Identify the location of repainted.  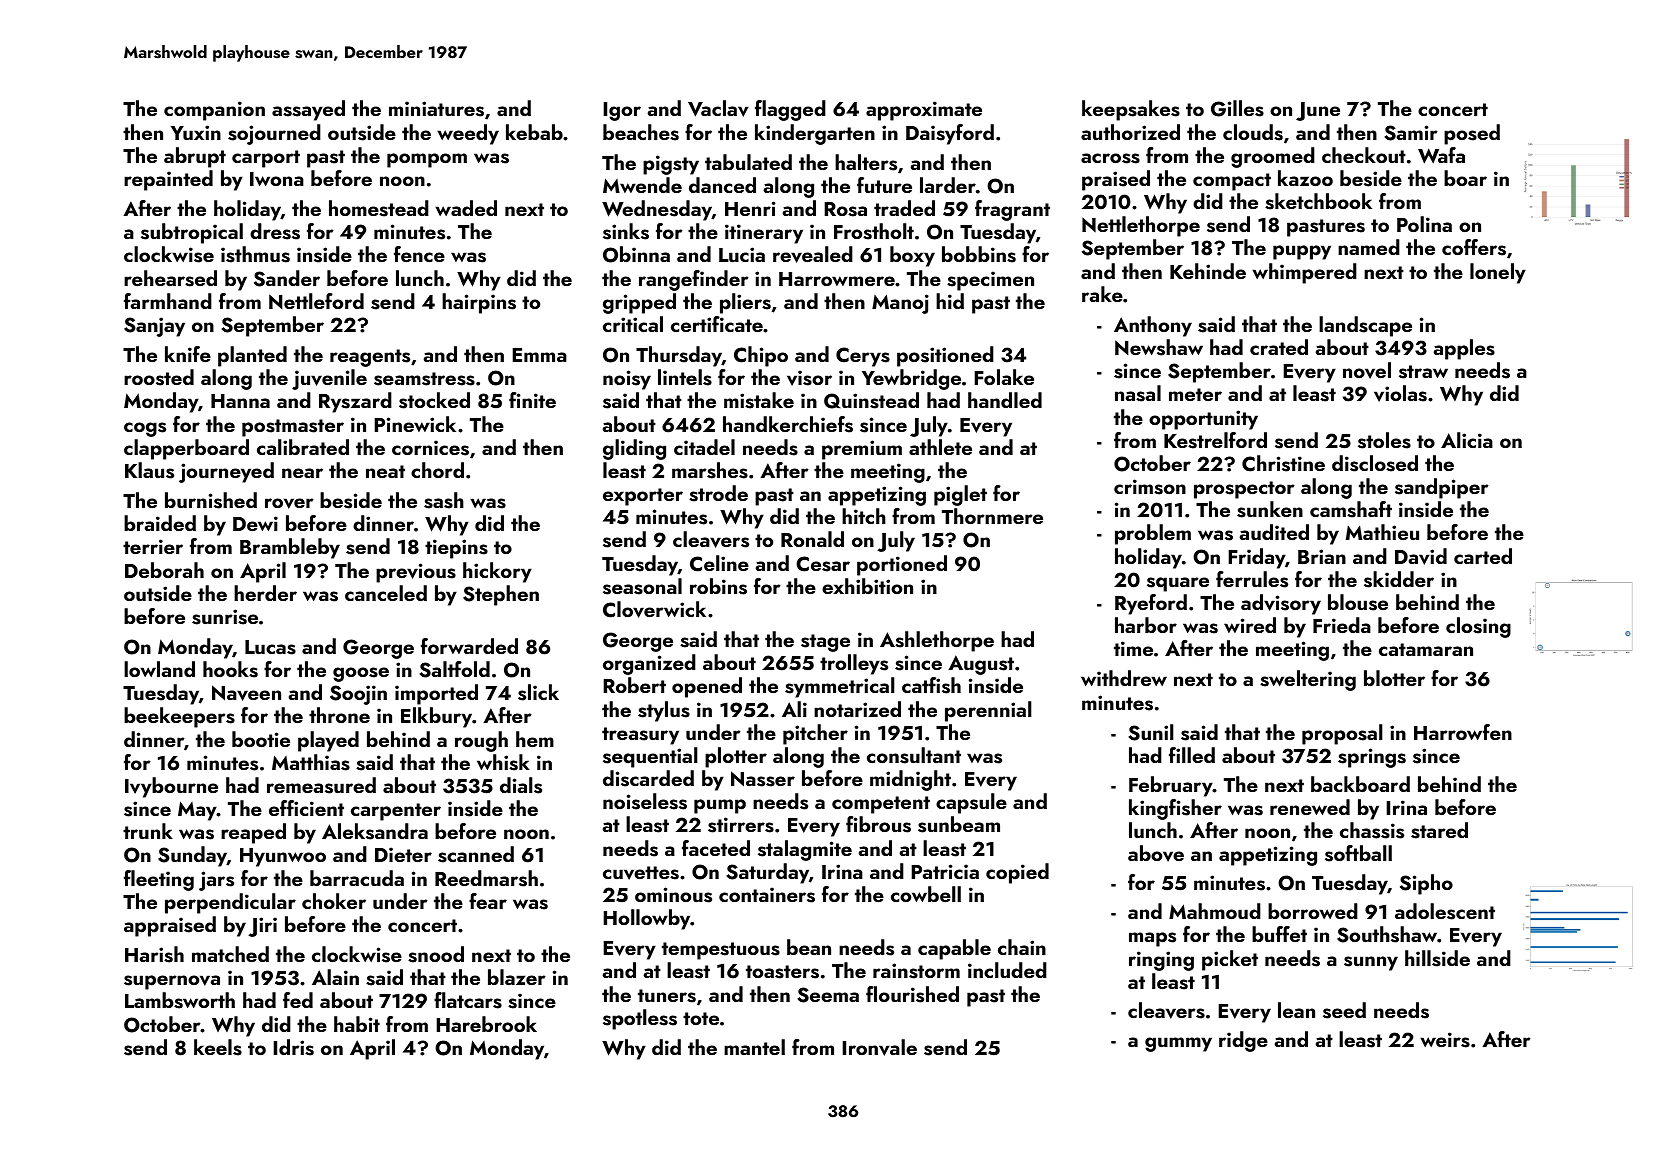
(168, 180).
